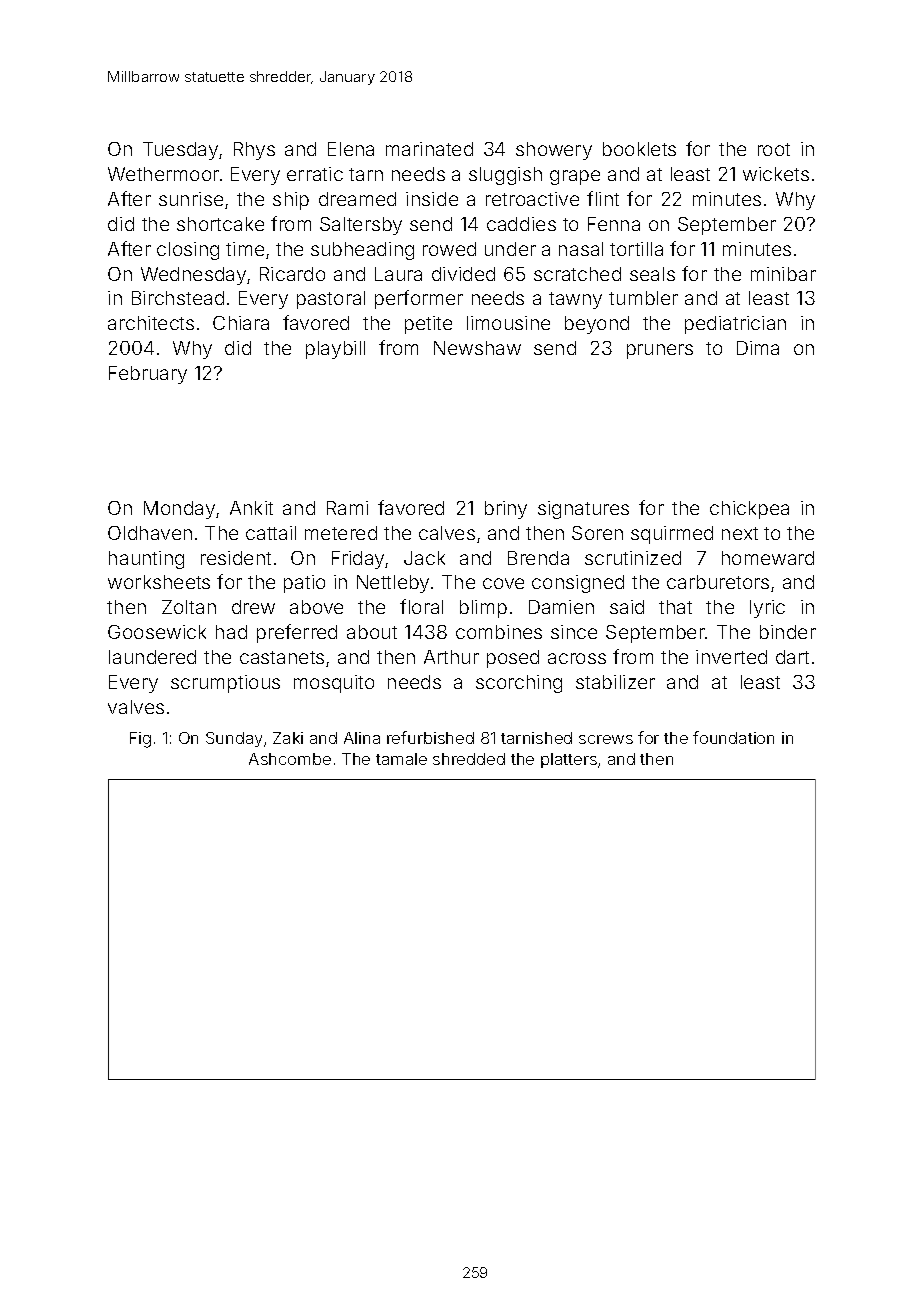  What do you see at coordinates (569, 760) in the screenshot?
I see `platters` at bounding box center [569, 760].
